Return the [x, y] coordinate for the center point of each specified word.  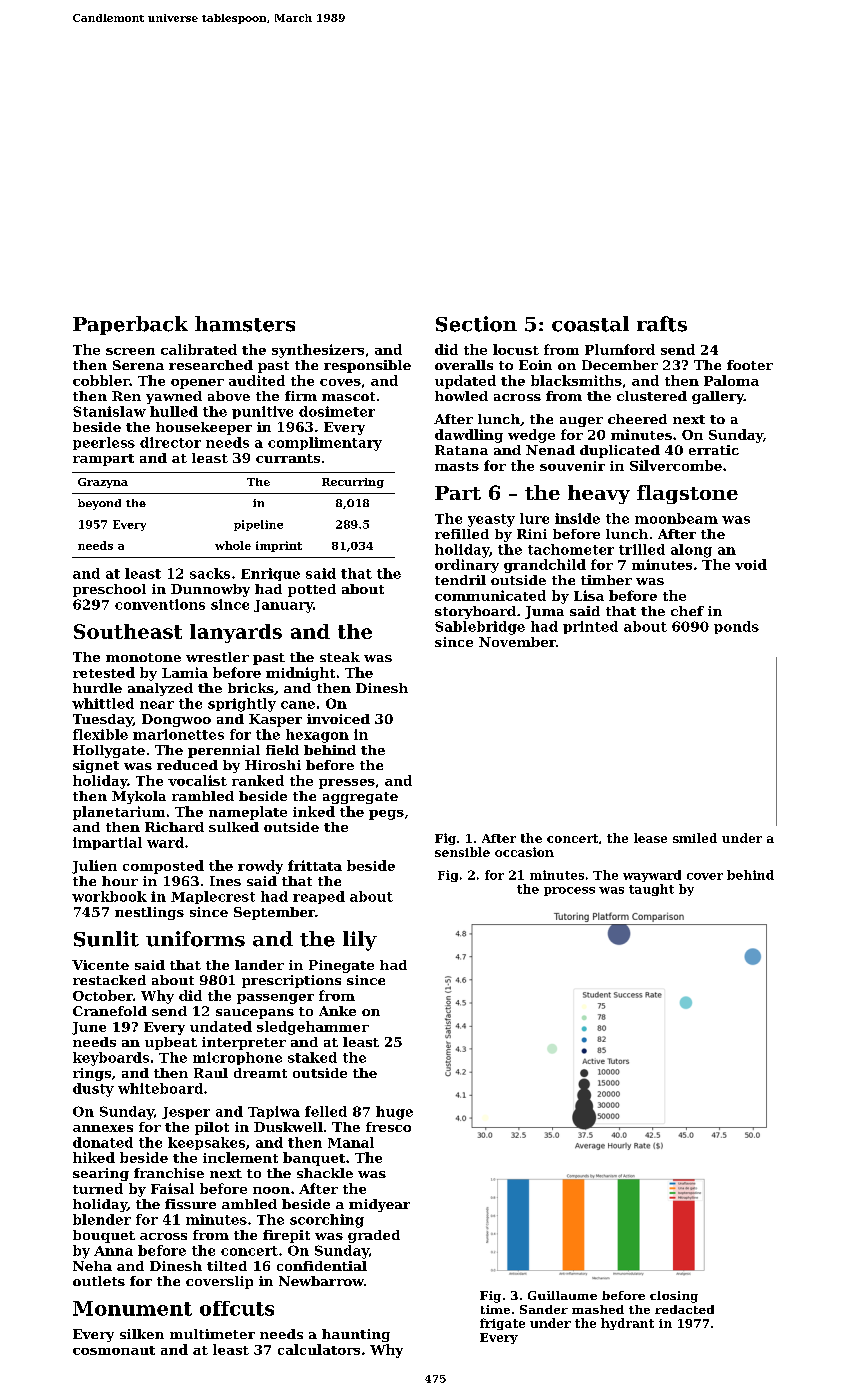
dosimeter [337, 411]
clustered [652, 396]
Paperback [130, 325]
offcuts [237, 1308]
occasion [524, 852]
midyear [379, 1205]
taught [651, 890]
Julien [94, 867]
